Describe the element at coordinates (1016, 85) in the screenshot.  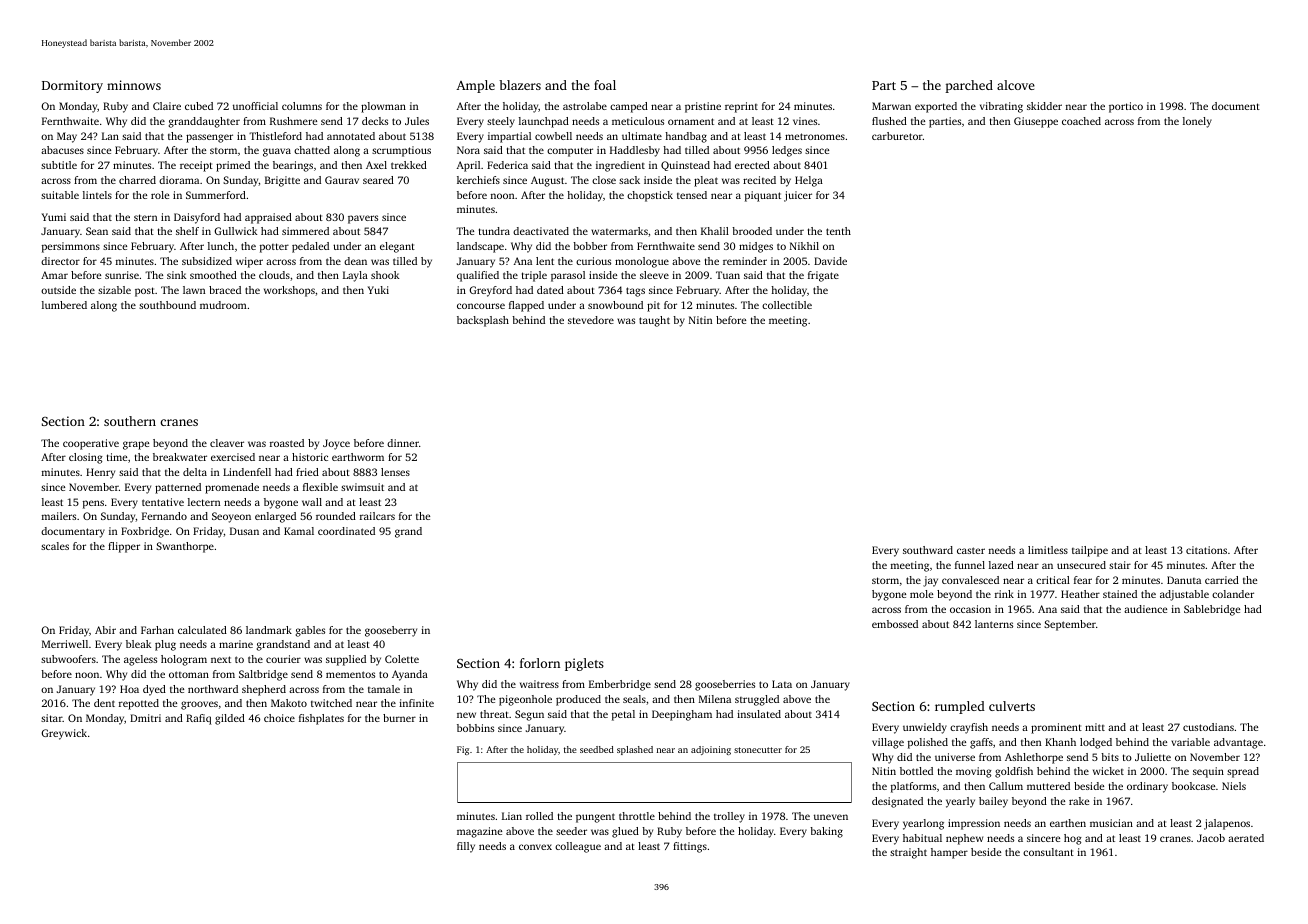
I see `alcove` at that location.
